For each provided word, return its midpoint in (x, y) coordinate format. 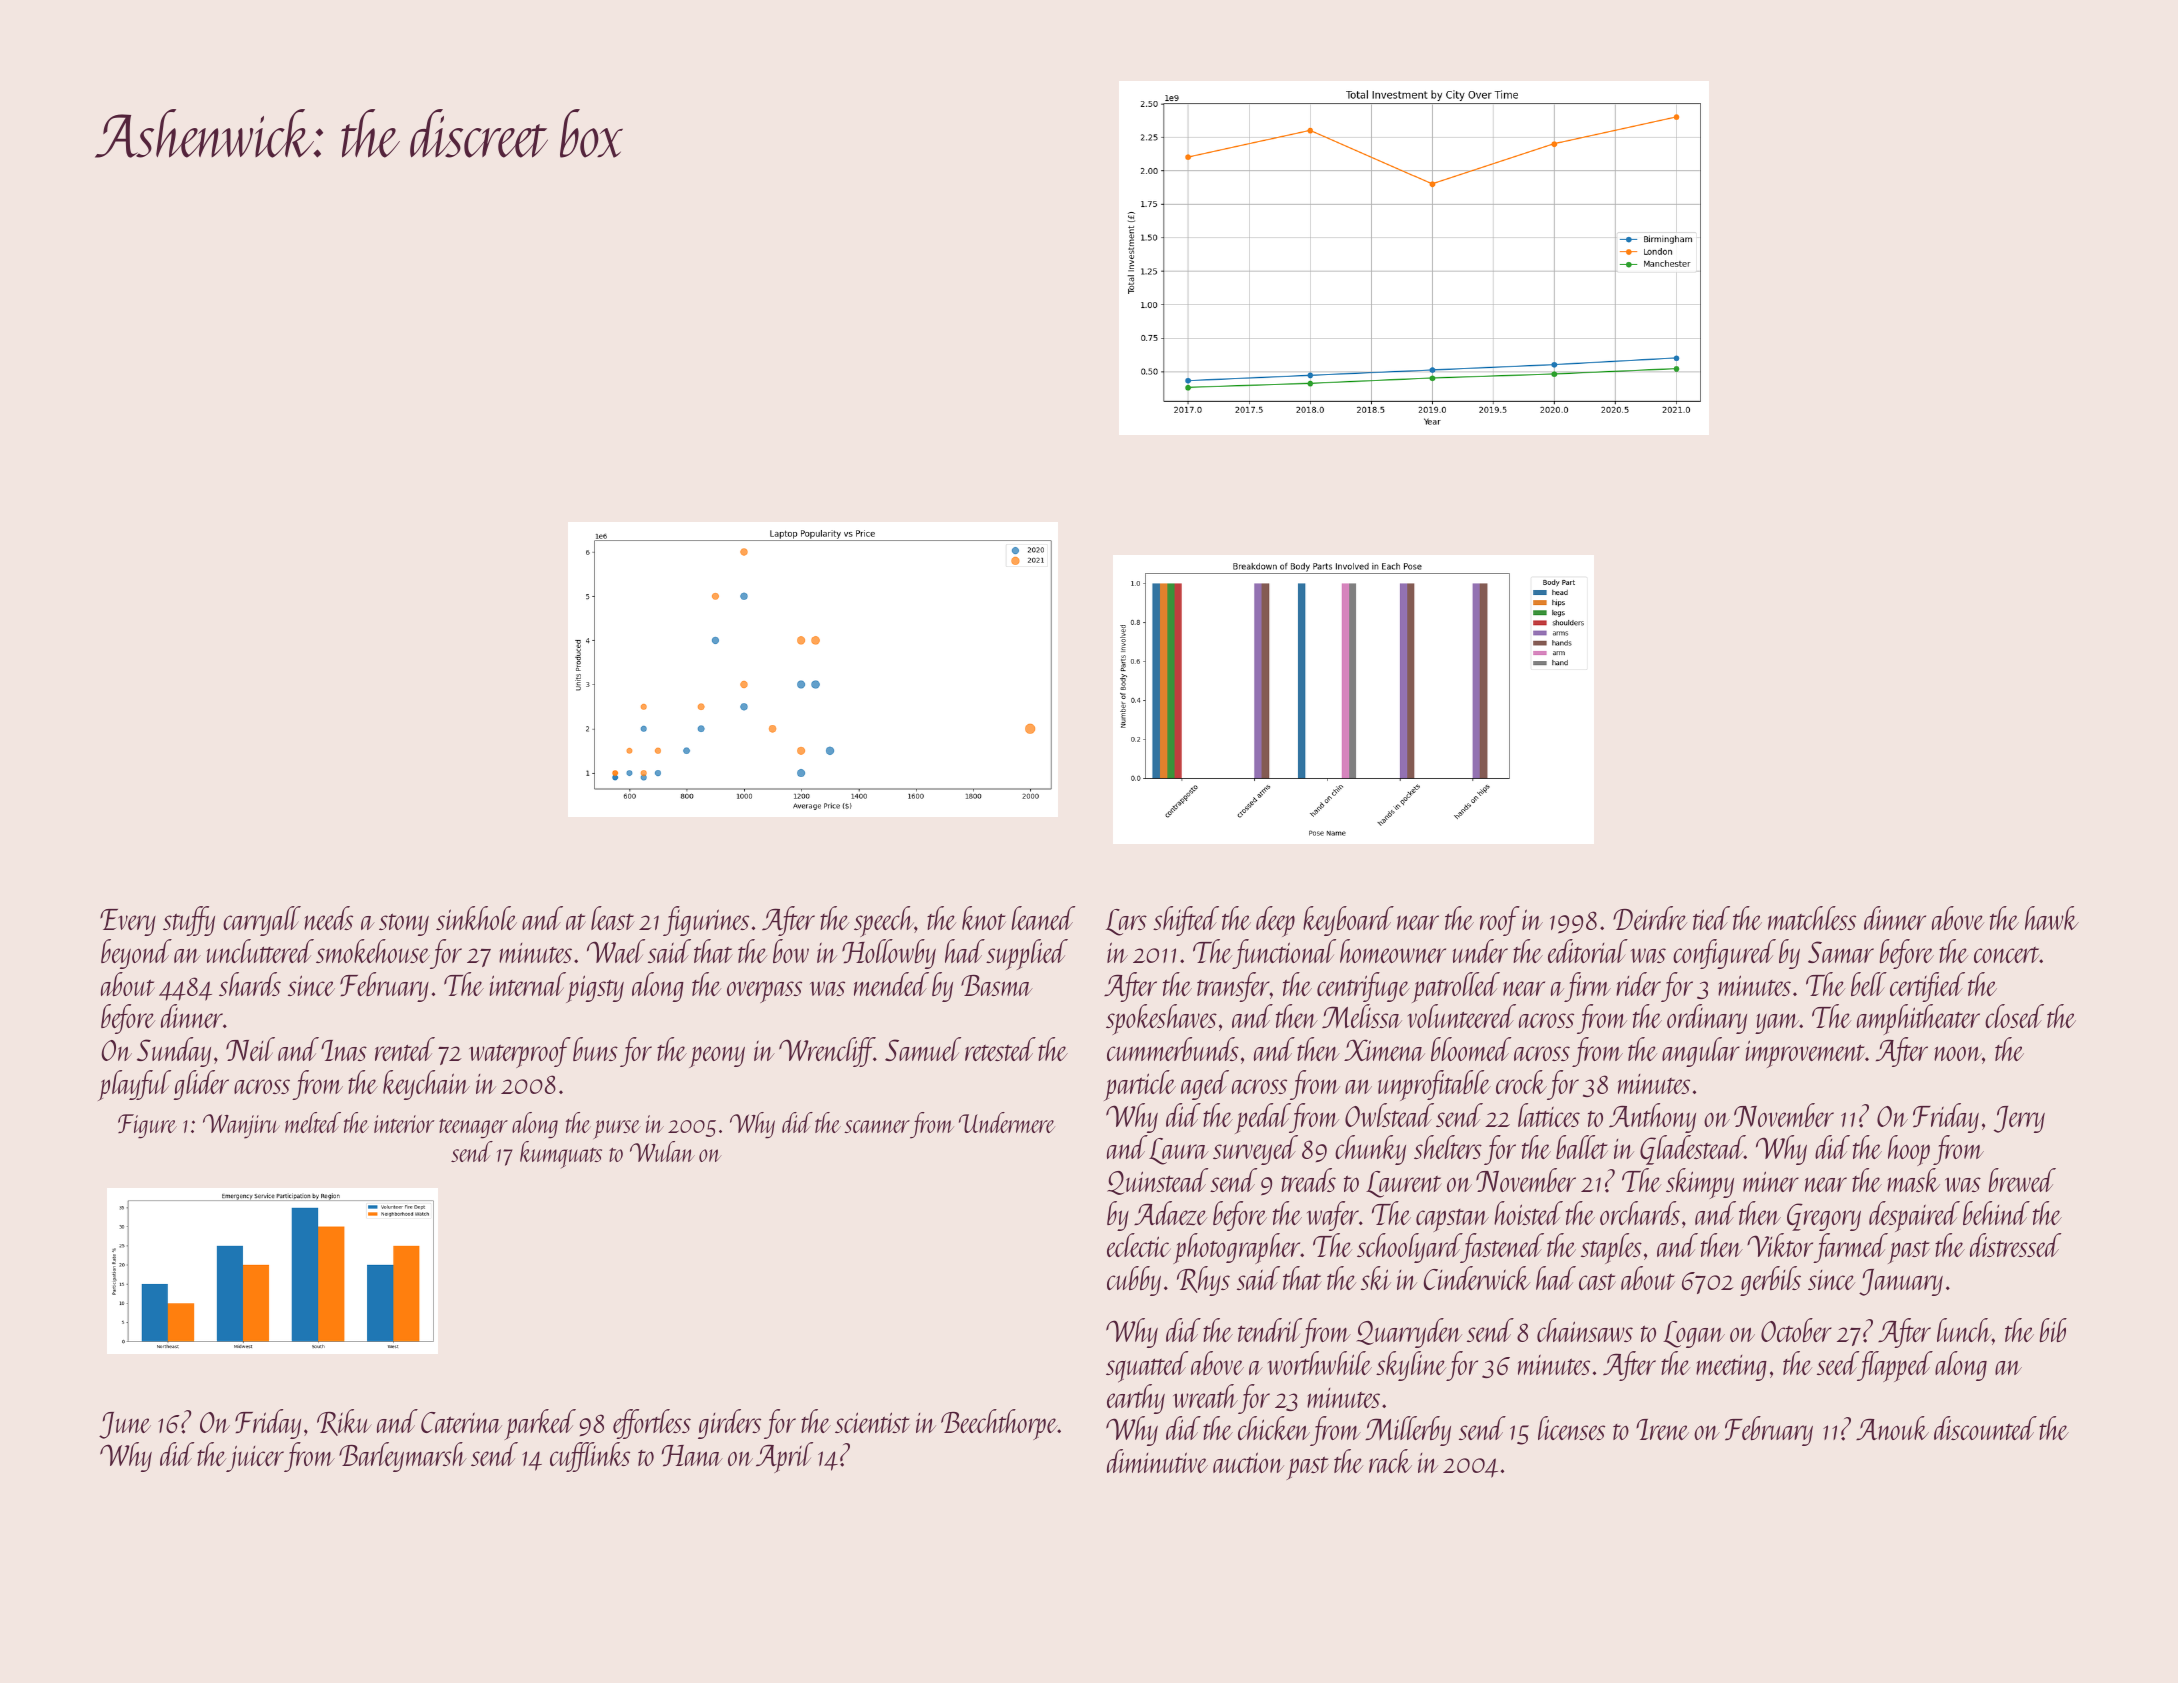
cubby (1134, 1281)
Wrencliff (826, 1052)
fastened (1503, 1248)
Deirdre (1650, 918)
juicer (255, 1459)
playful (134, 1085)
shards (250, 984)
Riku (344, 1422)
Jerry (2019, 1119)
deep (1275, 921)
